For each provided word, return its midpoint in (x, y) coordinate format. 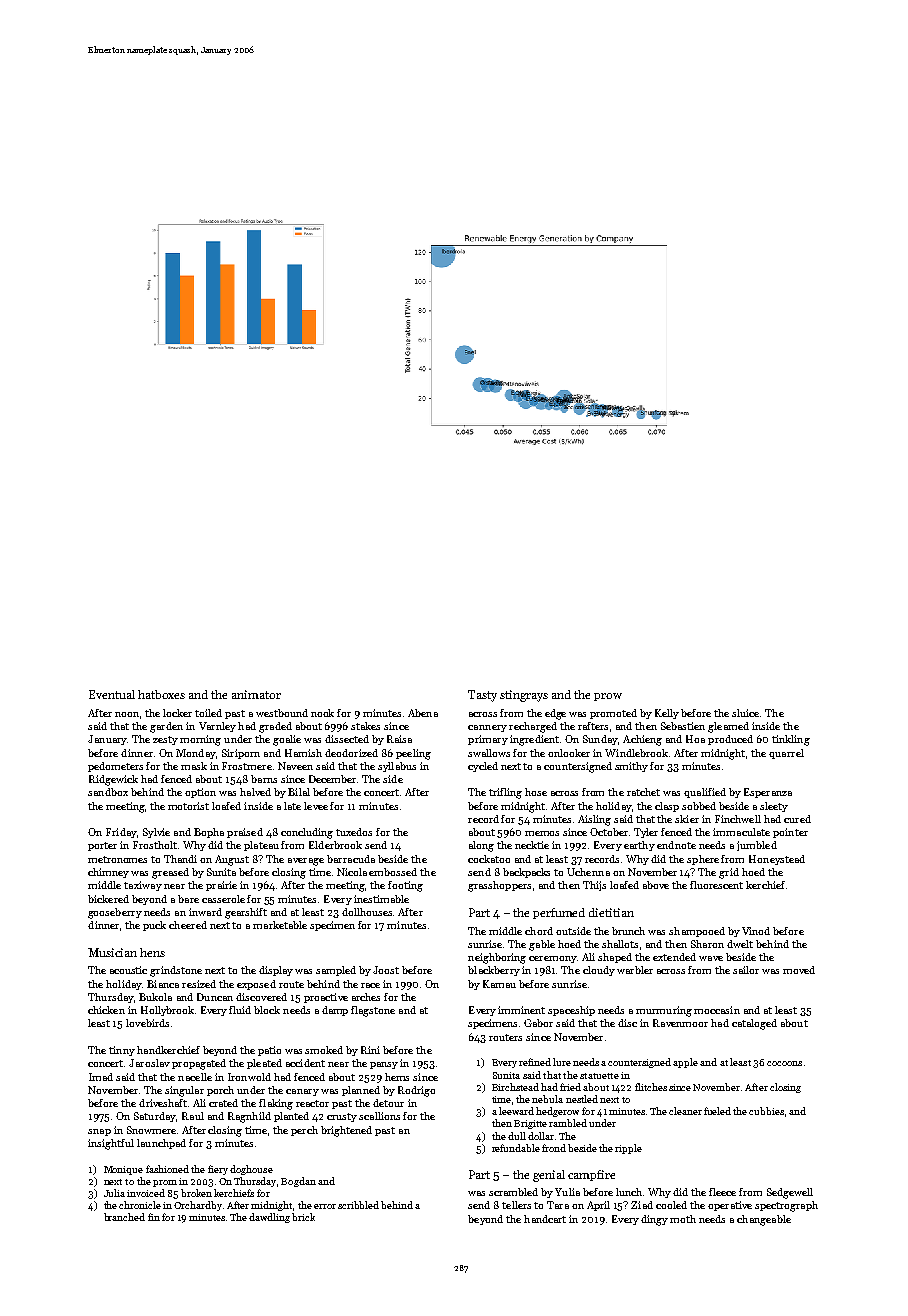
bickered (108, 899)
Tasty (482, 696)
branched (124, 1217)
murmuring (664, 1011)
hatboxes (161, 694)
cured (797, 819)
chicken (106, 1010)
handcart (545, 1219)
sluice (745, 713)
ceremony (553, 959)
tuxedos (354, 832)
